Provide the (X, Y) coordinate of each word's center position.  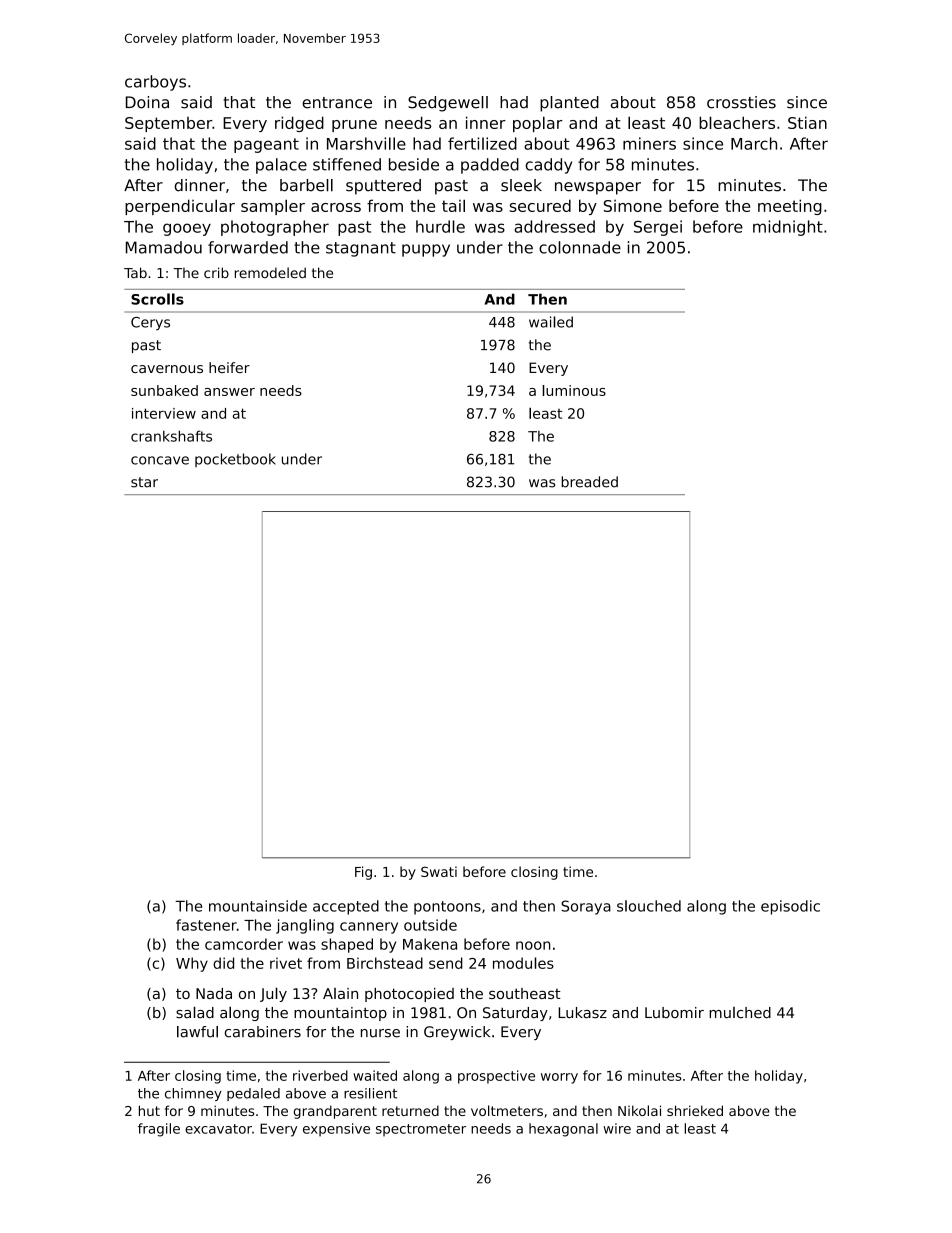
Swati (439, 871)
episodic (790, 907)
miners (649, 143)
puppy (426, 250)
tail (453, 205)
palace (281, 166)
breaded (589, 482)
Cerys (150, 324)
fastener (206, 925)
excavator (218, 1129)
